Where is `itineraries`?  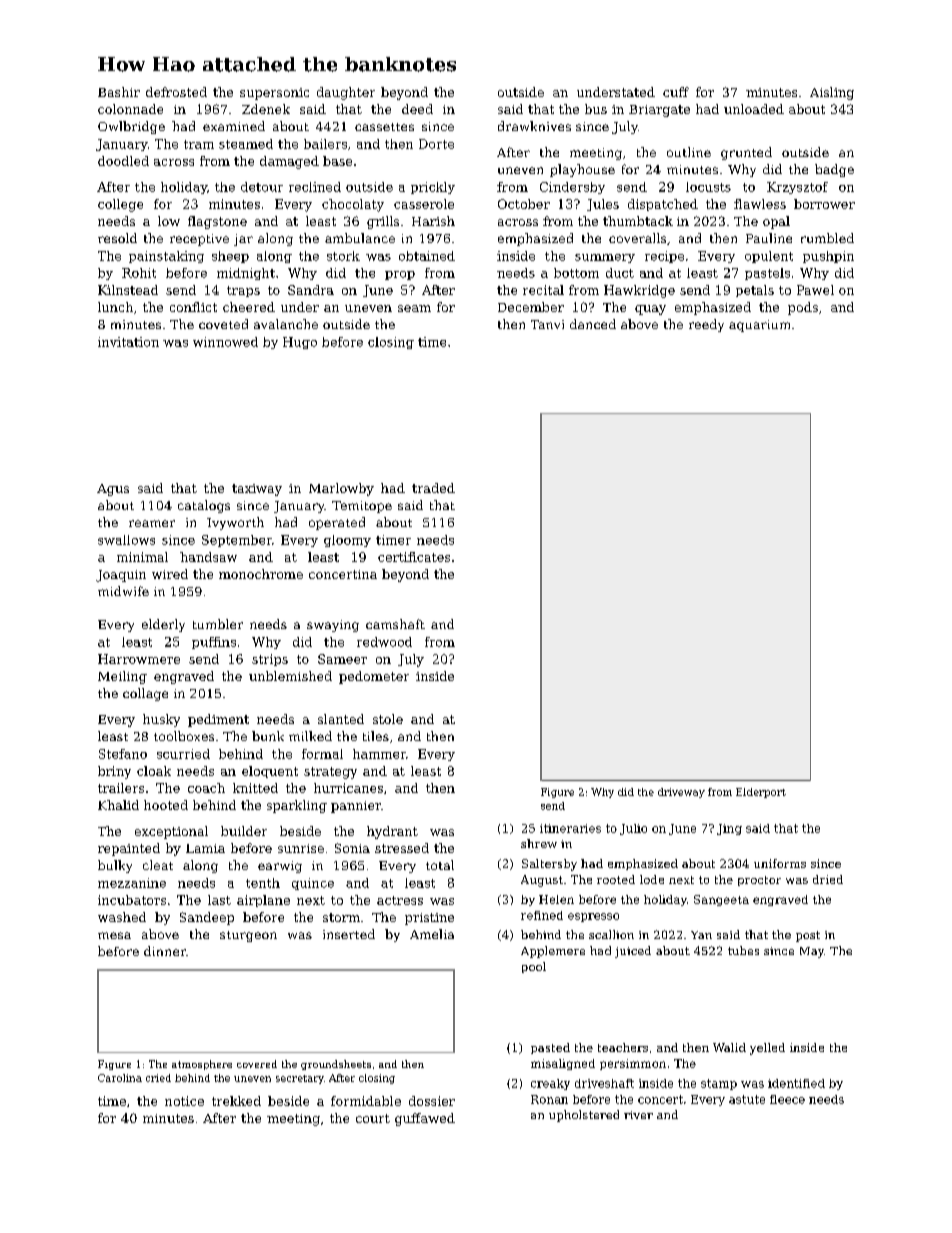 itineraries is located at coordinates (570, 828).
